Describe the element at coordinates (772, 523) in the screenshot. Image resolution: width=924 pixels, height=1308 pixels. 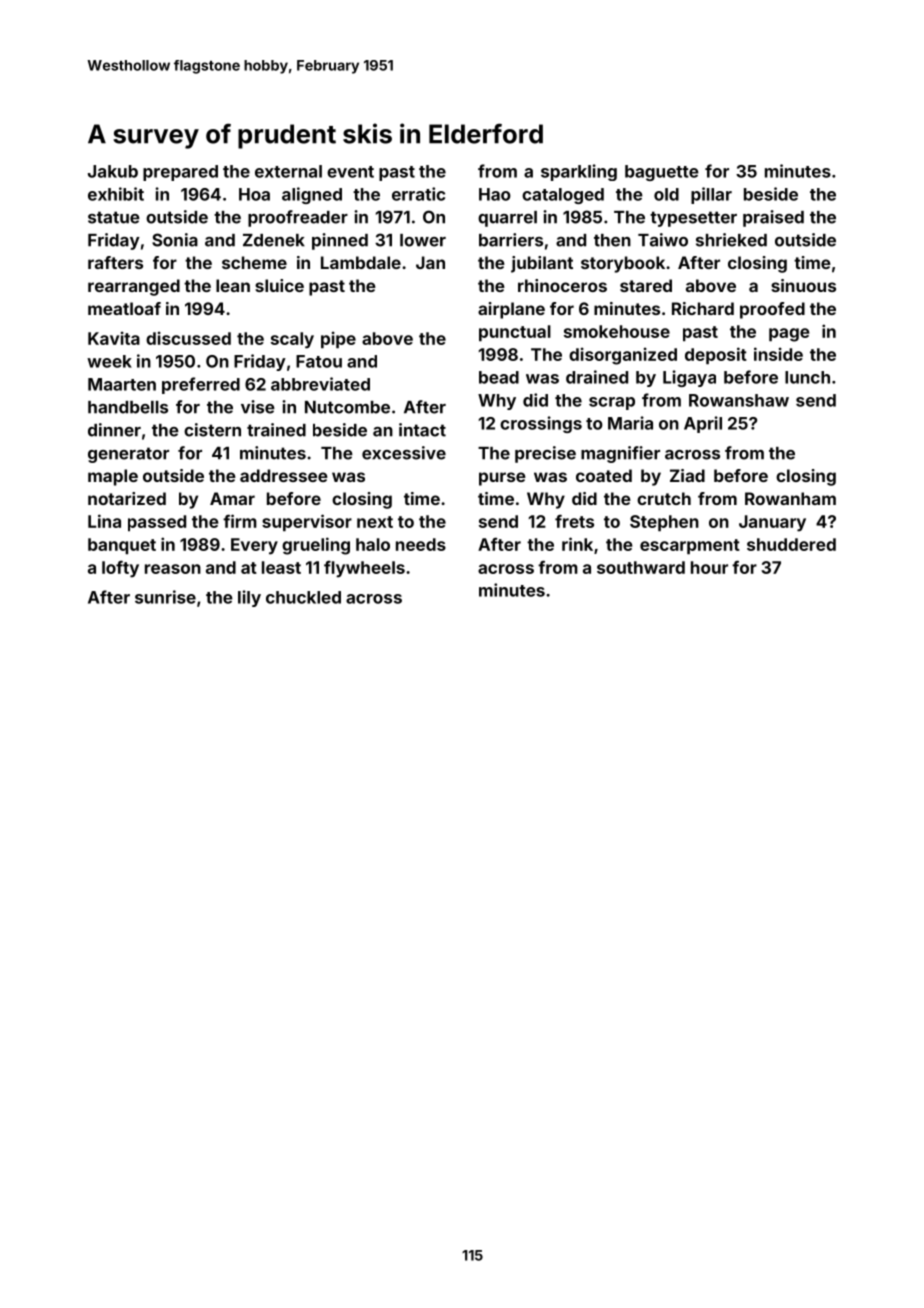
I see `January` at that location.
